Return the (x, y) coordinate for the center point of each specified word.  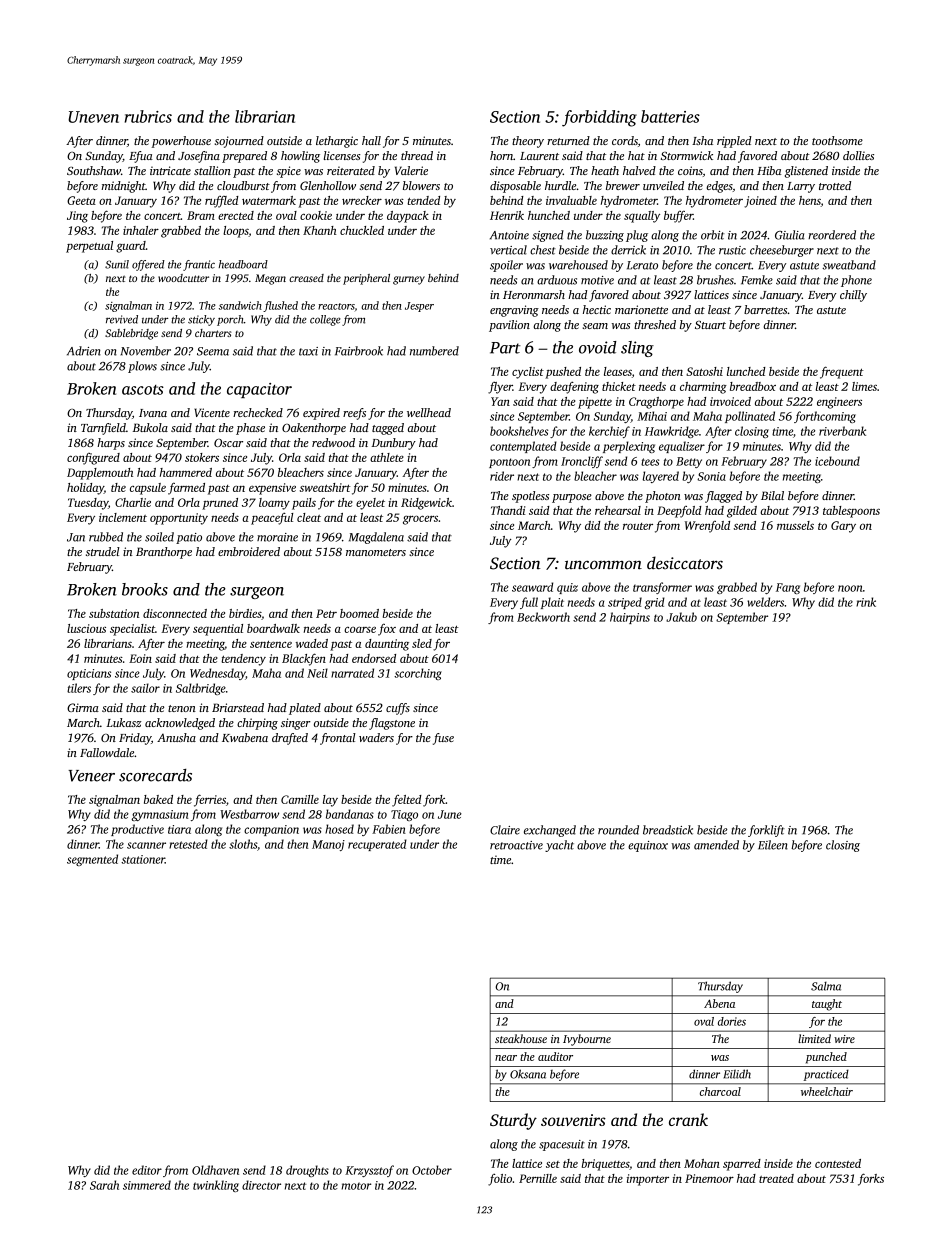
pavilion (509, 326)
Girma (83, 707)
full (529, 603)
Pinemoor (709, 1178)
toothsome (837, 140)
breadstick (668, 830)
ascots (143, 390)
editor (147, 1170)
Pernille (538, 1178)
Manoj (328, 845)
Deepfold (679, 512)
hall (371, 140)
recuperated (377, 845)
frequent (842, 372)
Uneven (93, 117)
